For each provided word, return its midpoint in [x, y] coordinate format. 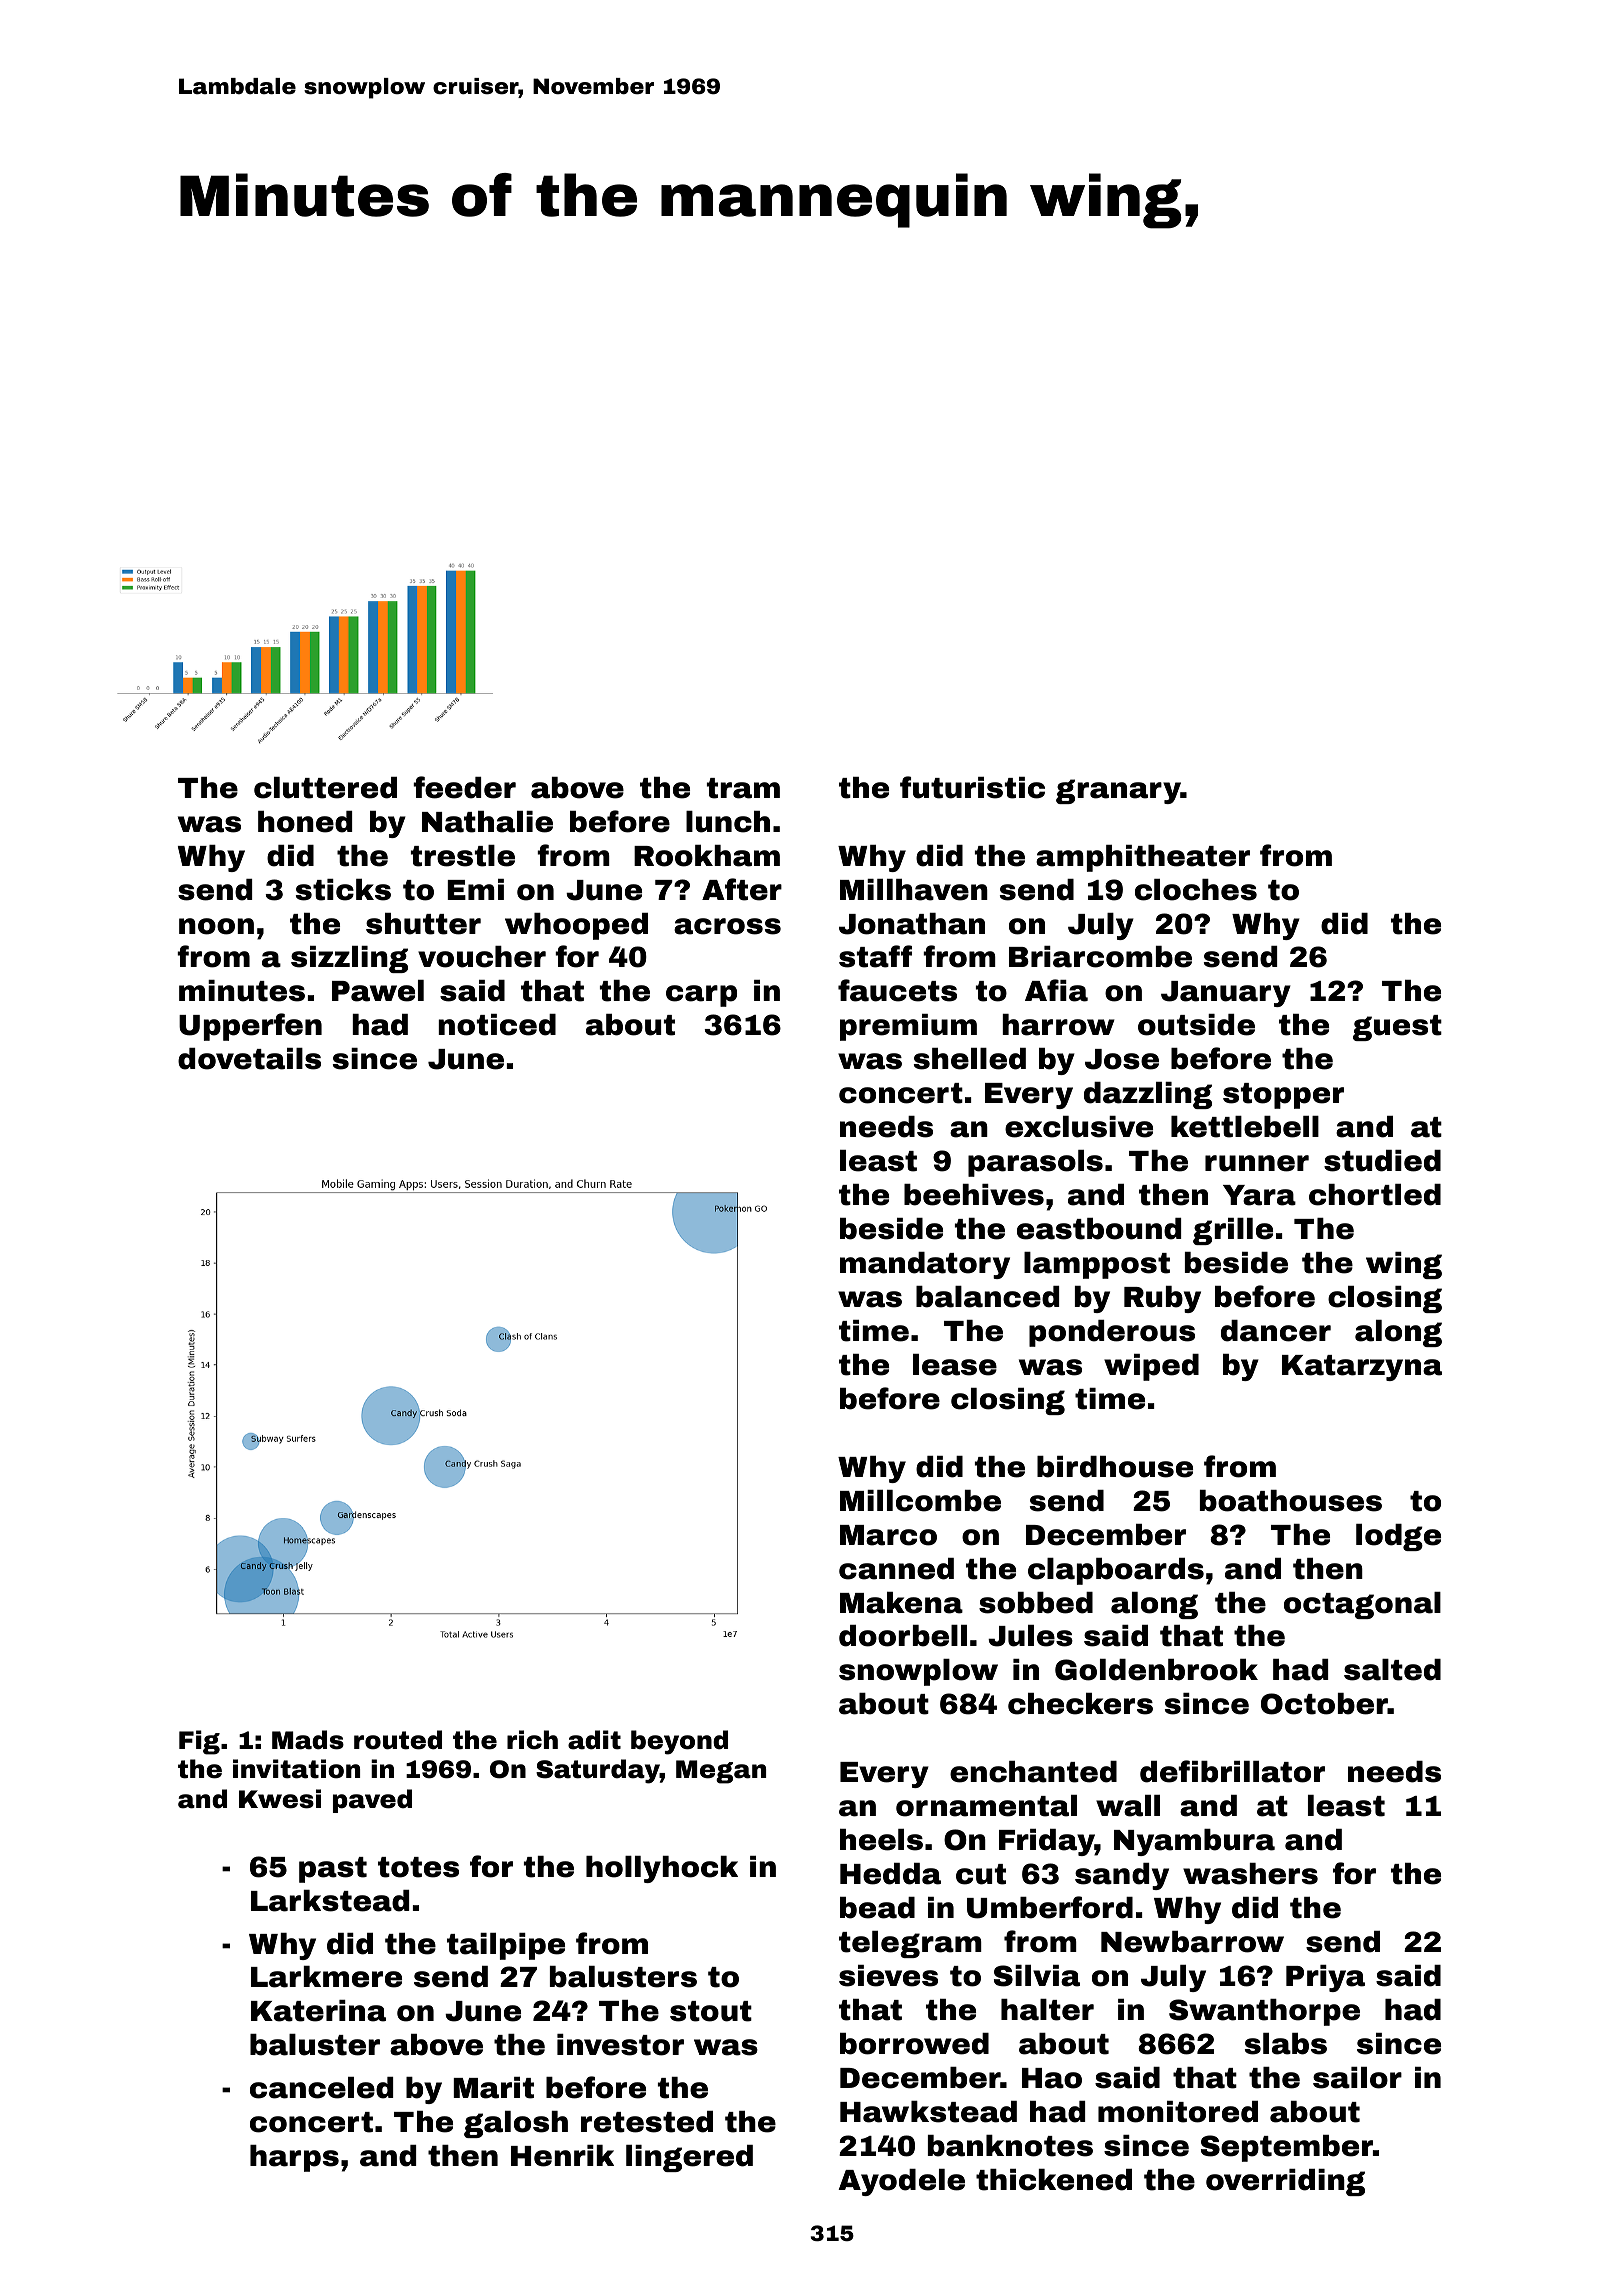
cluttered [325, 788]
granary [1118, 791]
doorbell [903, 1636]
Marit [493, 2088]
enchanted [1033, 1772]
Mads [308, 1740]
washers [1250, 1874]
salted [1392, 1670]
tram [743, 788]
